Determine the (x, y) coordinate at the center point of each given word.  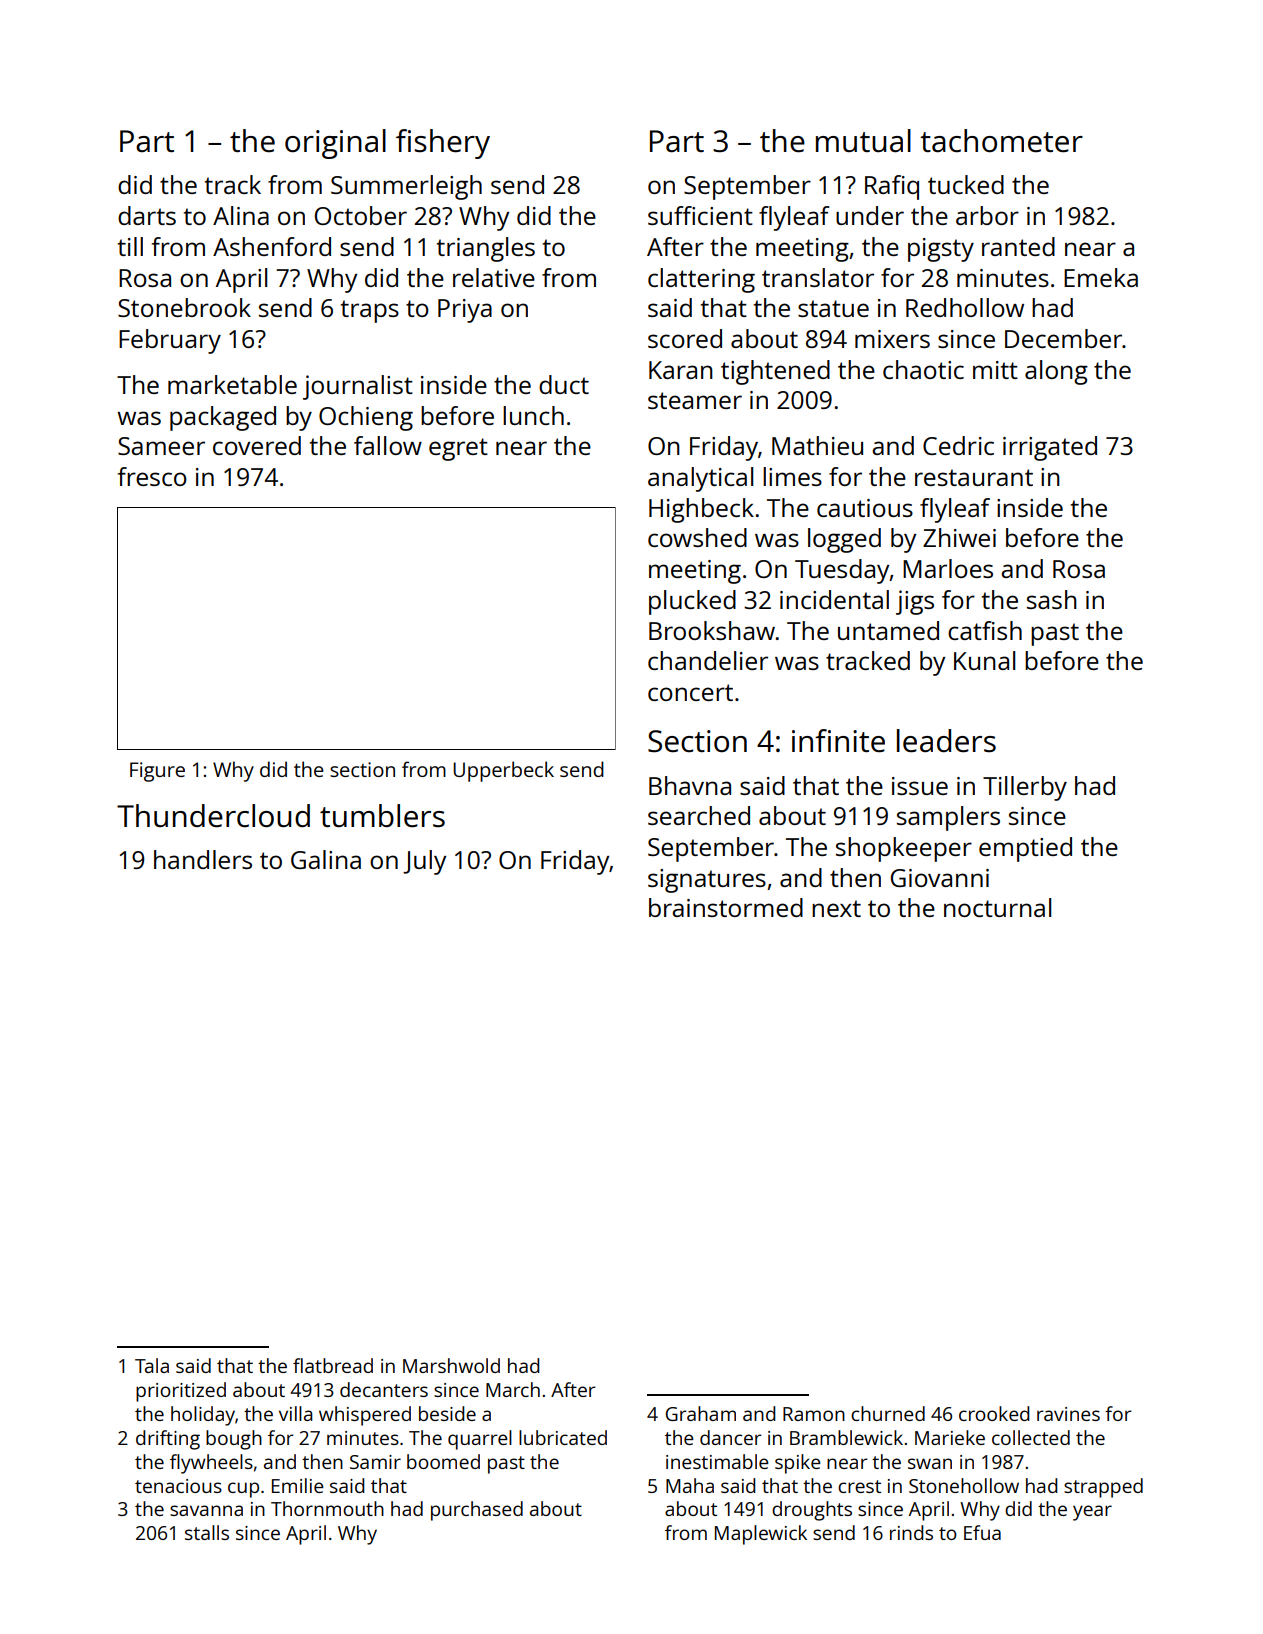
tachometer (1001, 141)
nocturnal (997, 907)
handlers (203, 859)
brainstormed (726, 907)
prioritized (181, 1392)
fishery (443, 144)
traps (370, 311)
